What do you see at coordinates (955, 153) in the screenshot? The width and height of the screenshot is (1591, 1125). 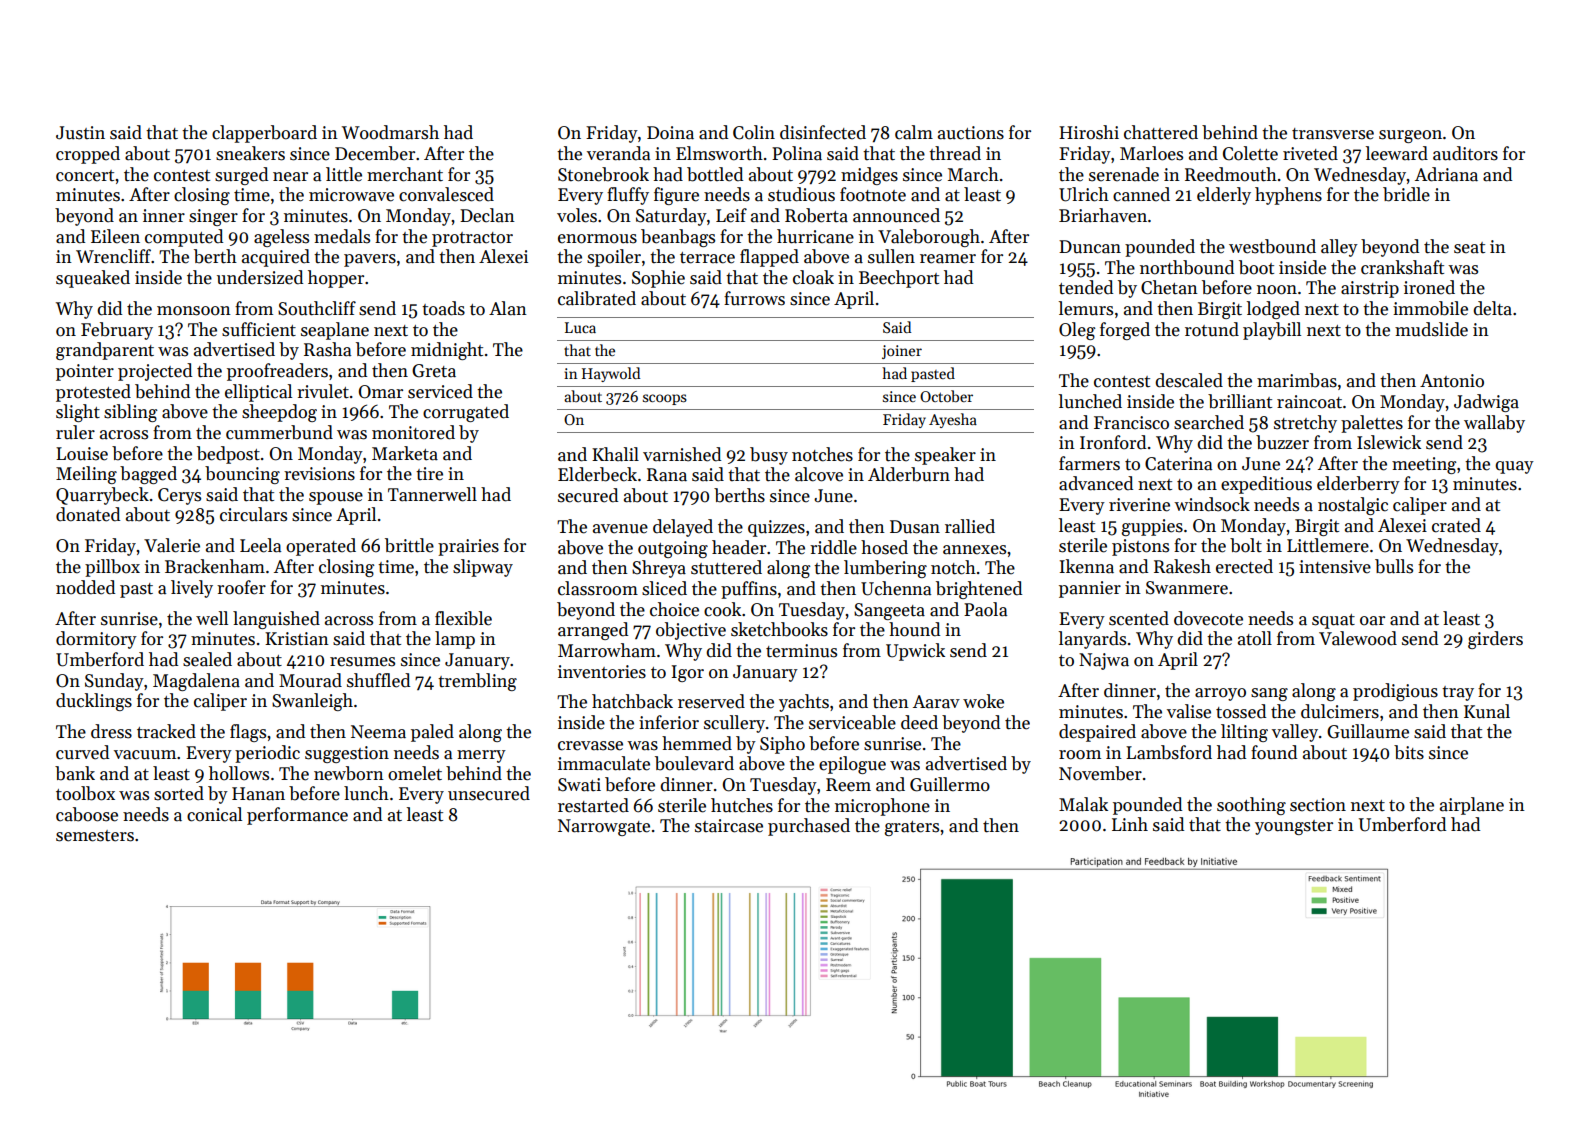 I see `thread` at bounding box center [955, 153].
